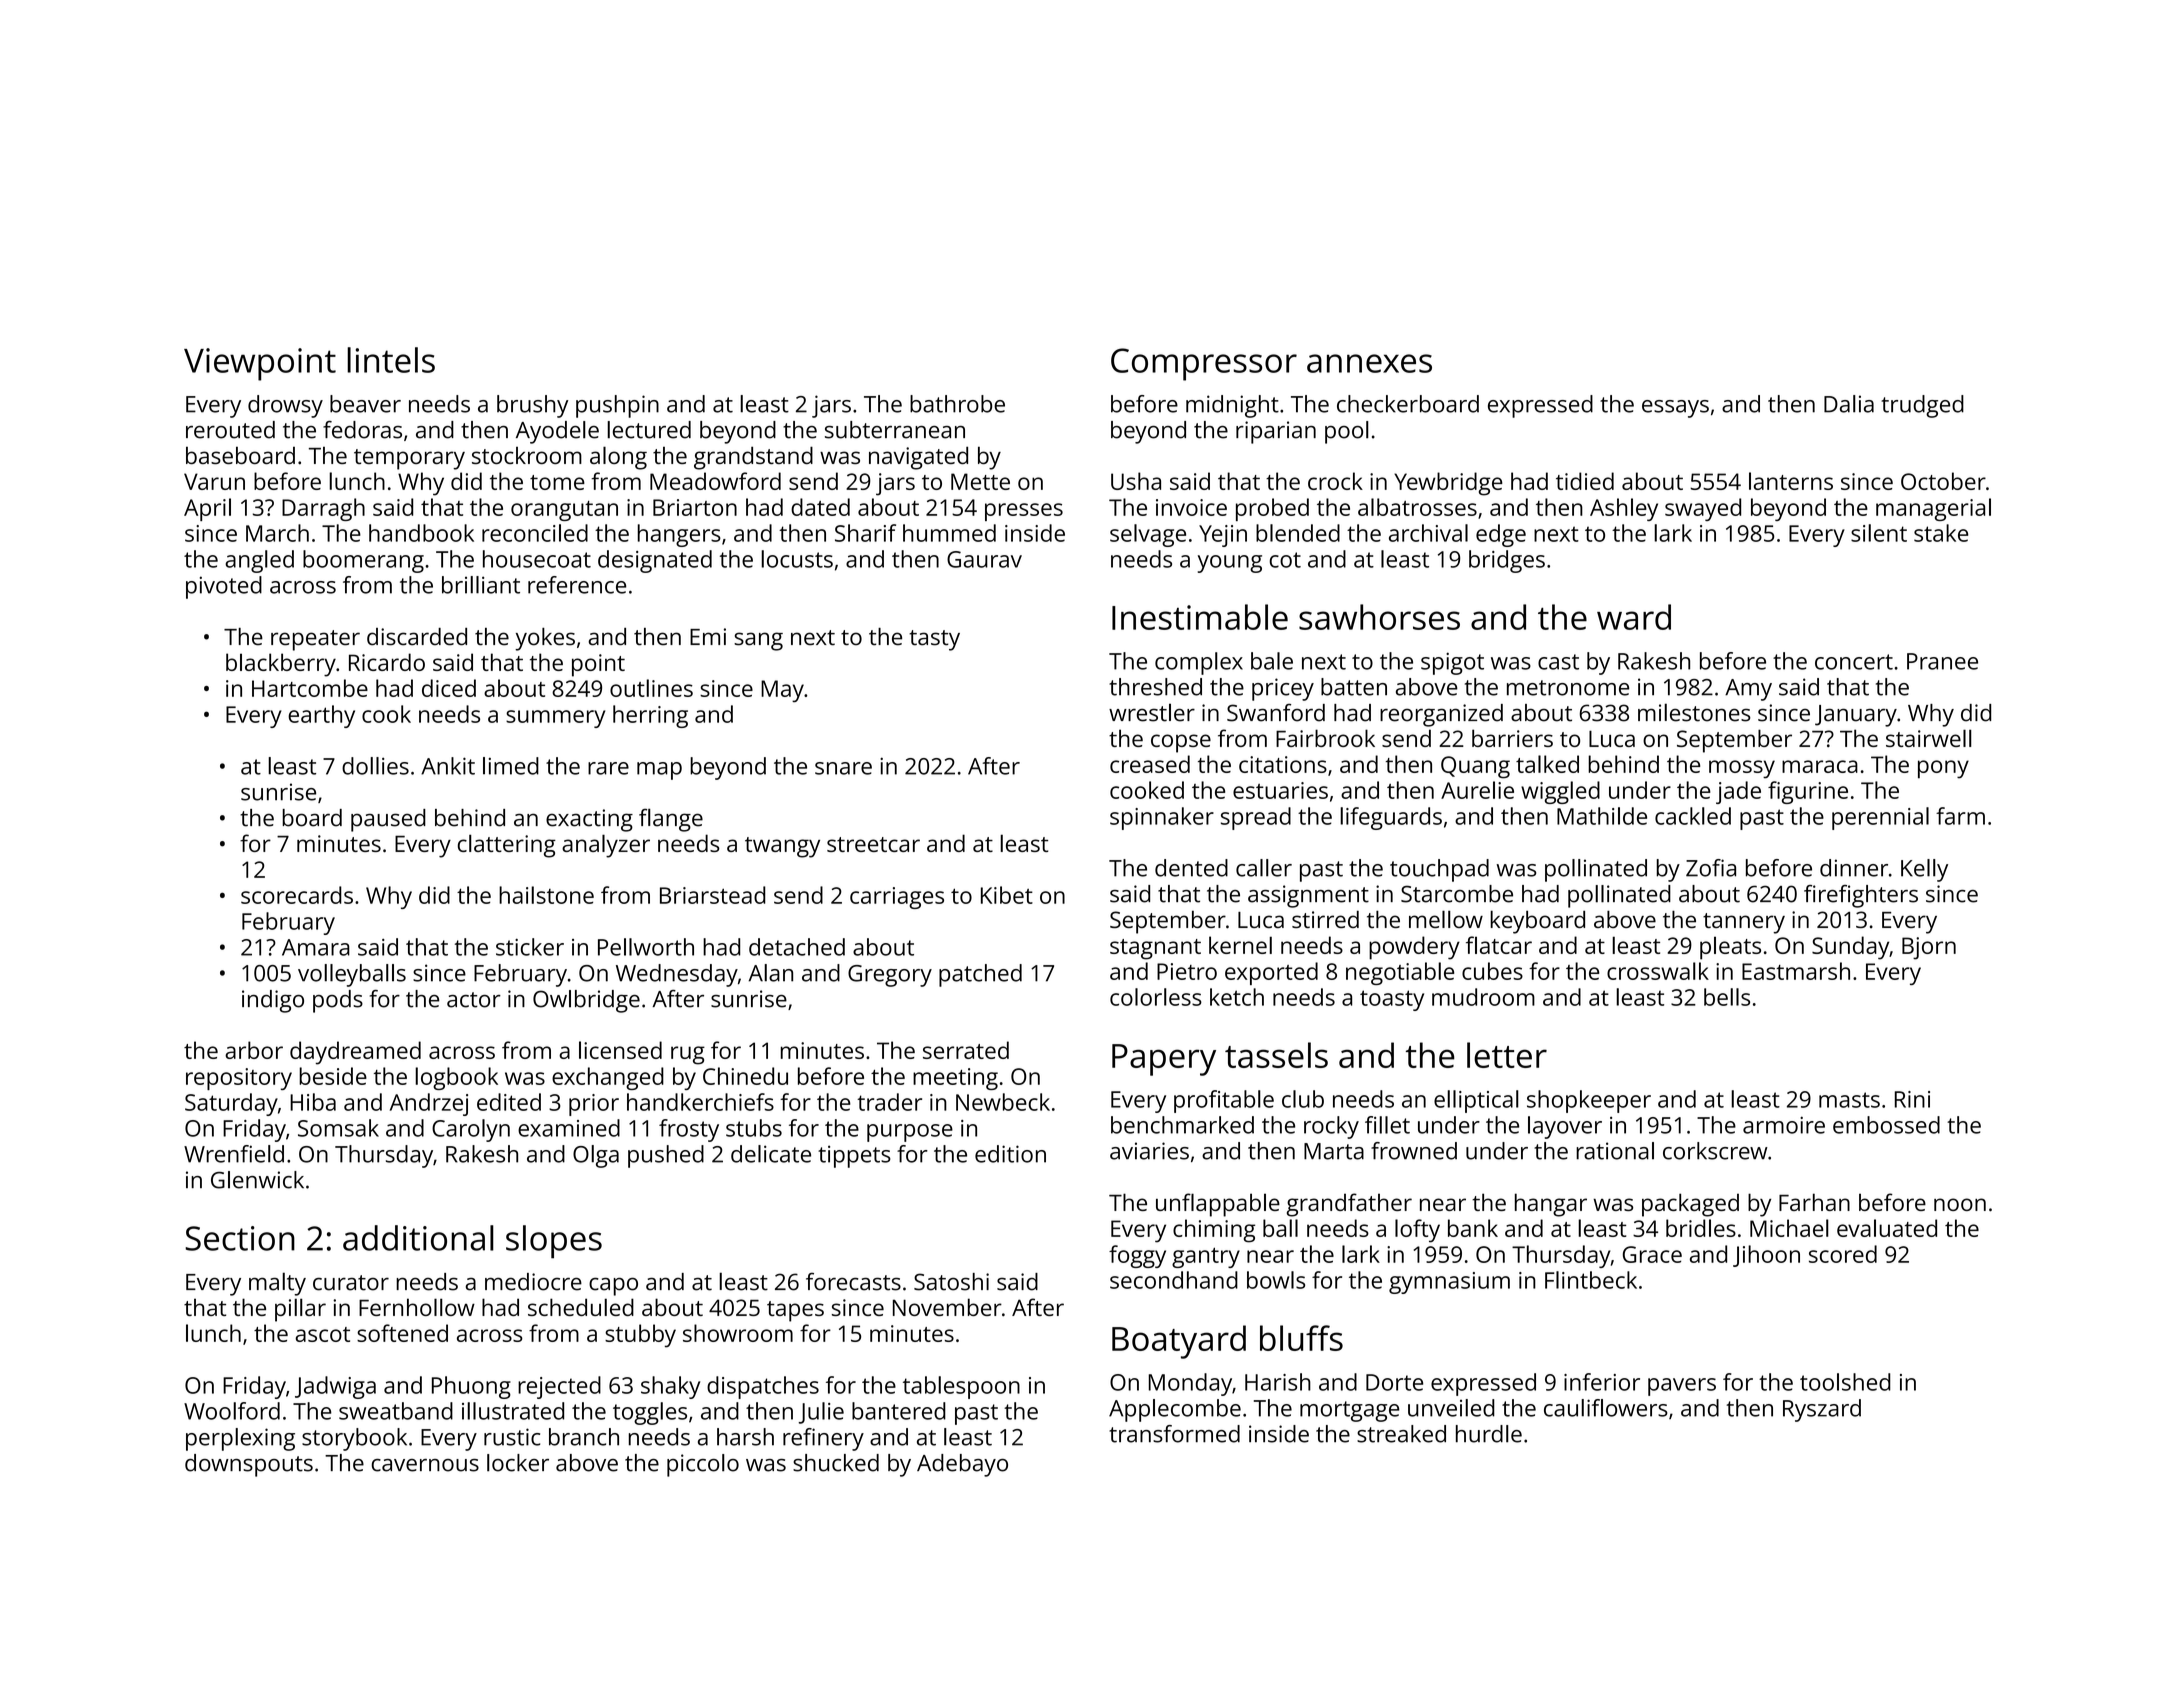  What do you see at coordinates (530, 947) in the image?
I see `sticker` at bounding box center [530, 947].
